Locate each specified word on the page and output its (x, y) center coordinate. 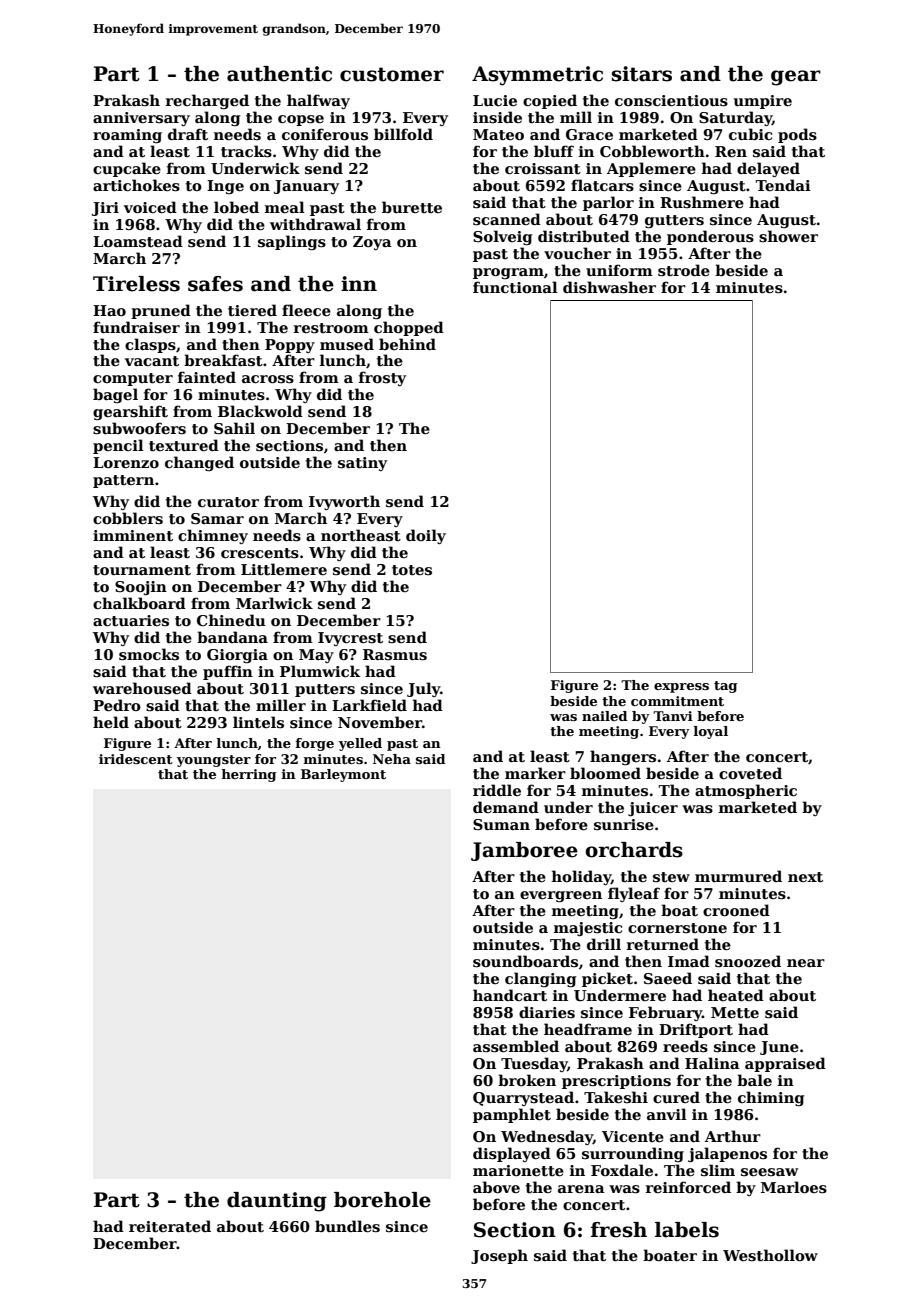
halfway (318, 101)
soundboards (525, 961)
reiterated (170, 1226)
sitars (642, 74)
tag (725, 687)
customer (392, 74)
